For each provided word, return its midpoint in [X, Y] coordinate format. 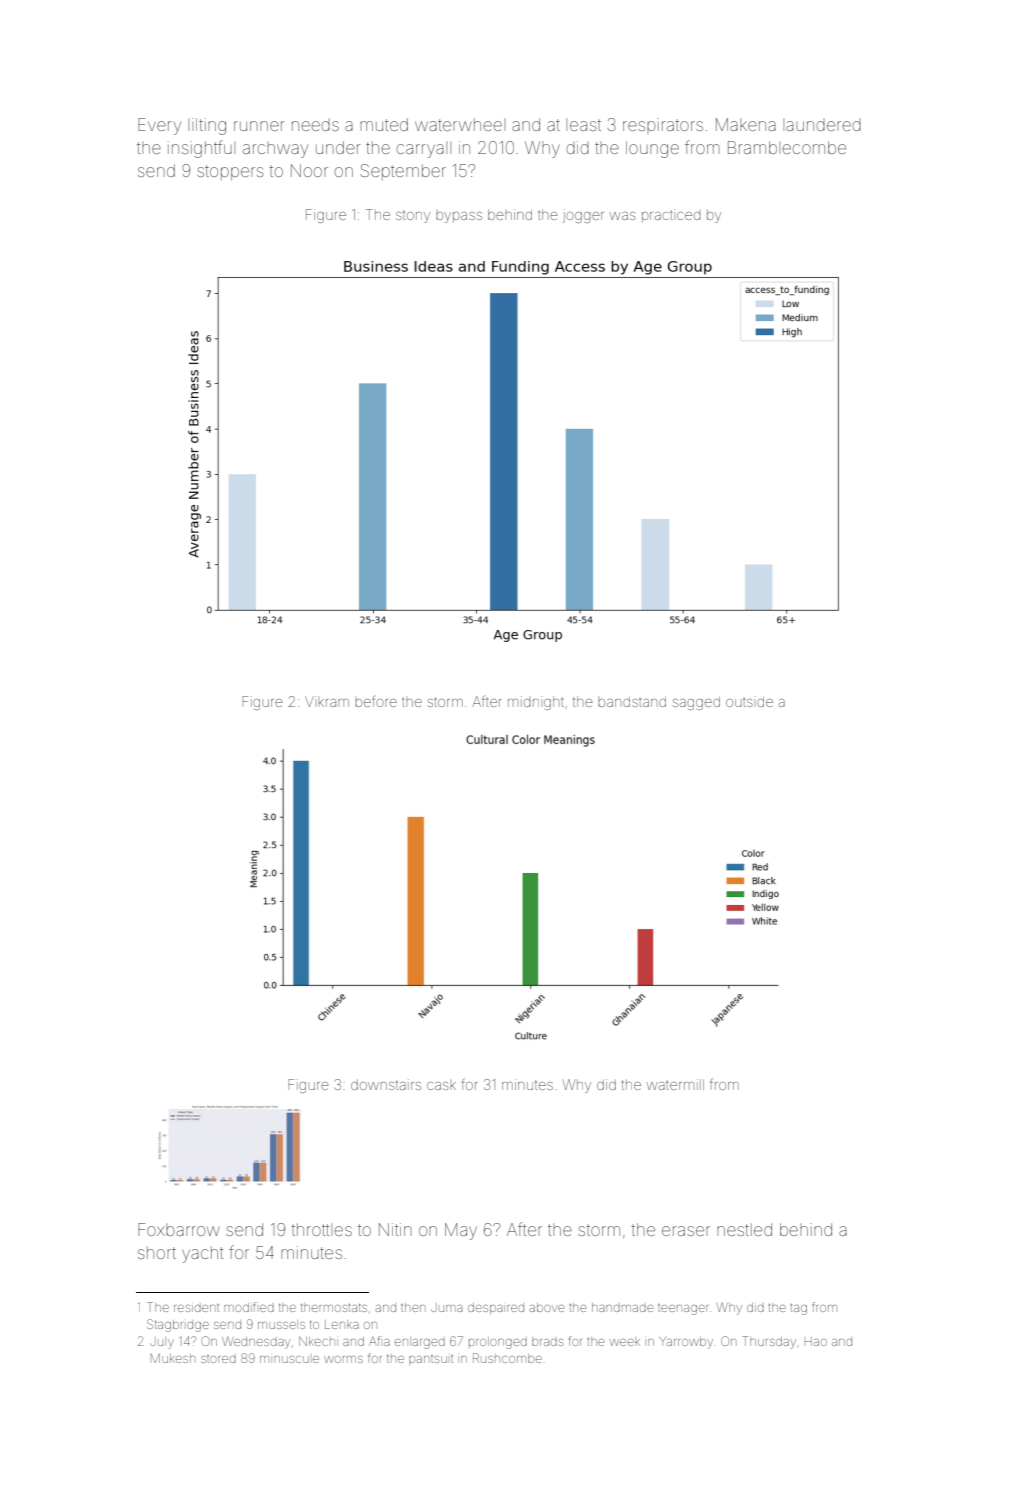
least [583, 125]
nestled [744, 1229]
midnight [536, 703]
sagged [696, 703]
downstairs [386, 1084]
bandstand [632, 702]
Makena [746, 124]
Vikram [327, 701]
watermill [675, 1084]
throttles [321, 1229]
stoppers [230, 172]
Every [159, 126]
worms [343, 1359]
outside [749, 702]
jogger [583, 216]
